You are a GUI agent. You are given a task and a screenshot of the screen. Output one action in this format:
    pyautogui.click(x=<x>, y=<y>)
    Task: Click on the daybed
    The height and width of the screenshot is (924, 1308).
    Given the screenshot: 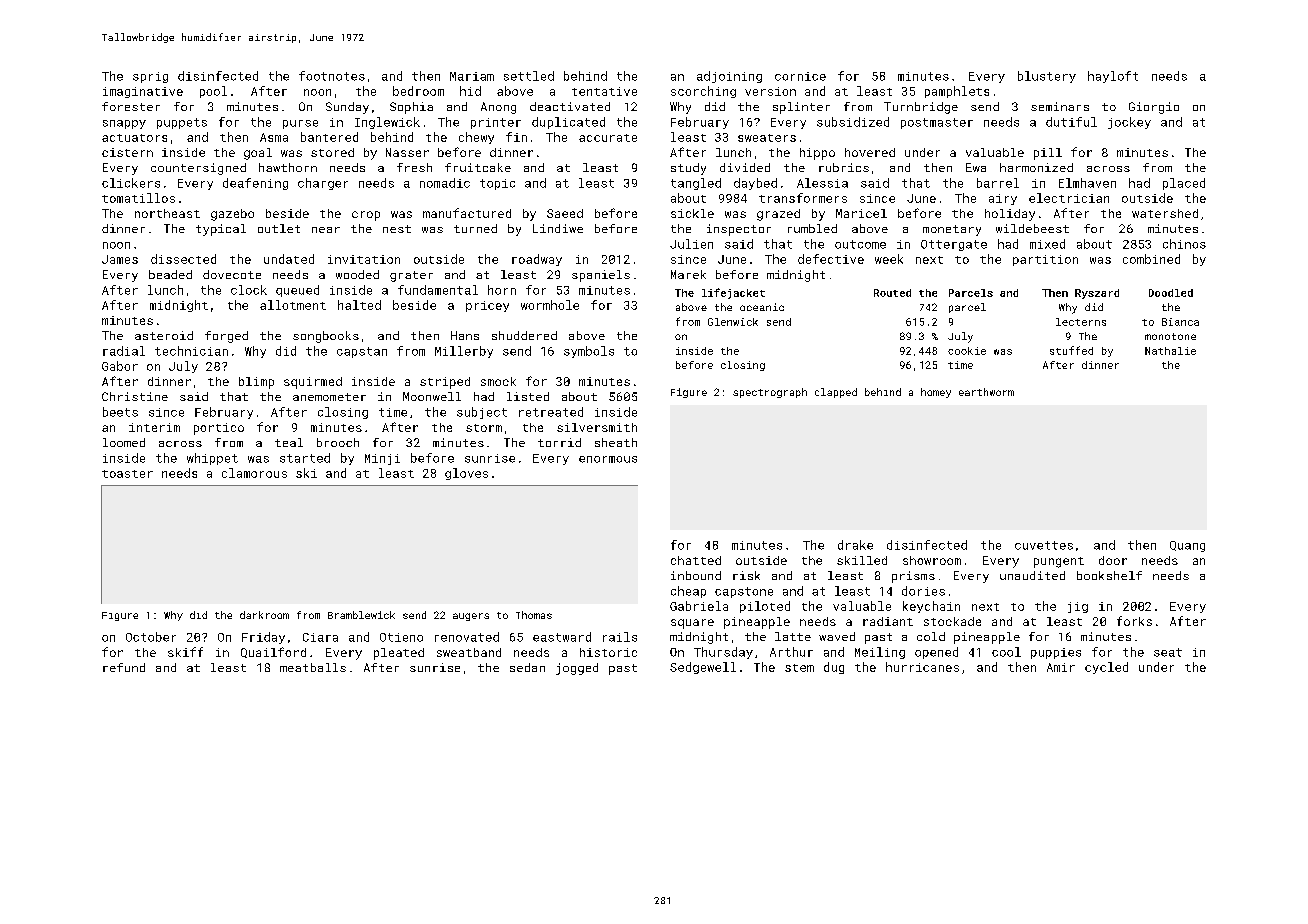 What is the action you would take?
    pyautogui.click(x=755, y=184)
